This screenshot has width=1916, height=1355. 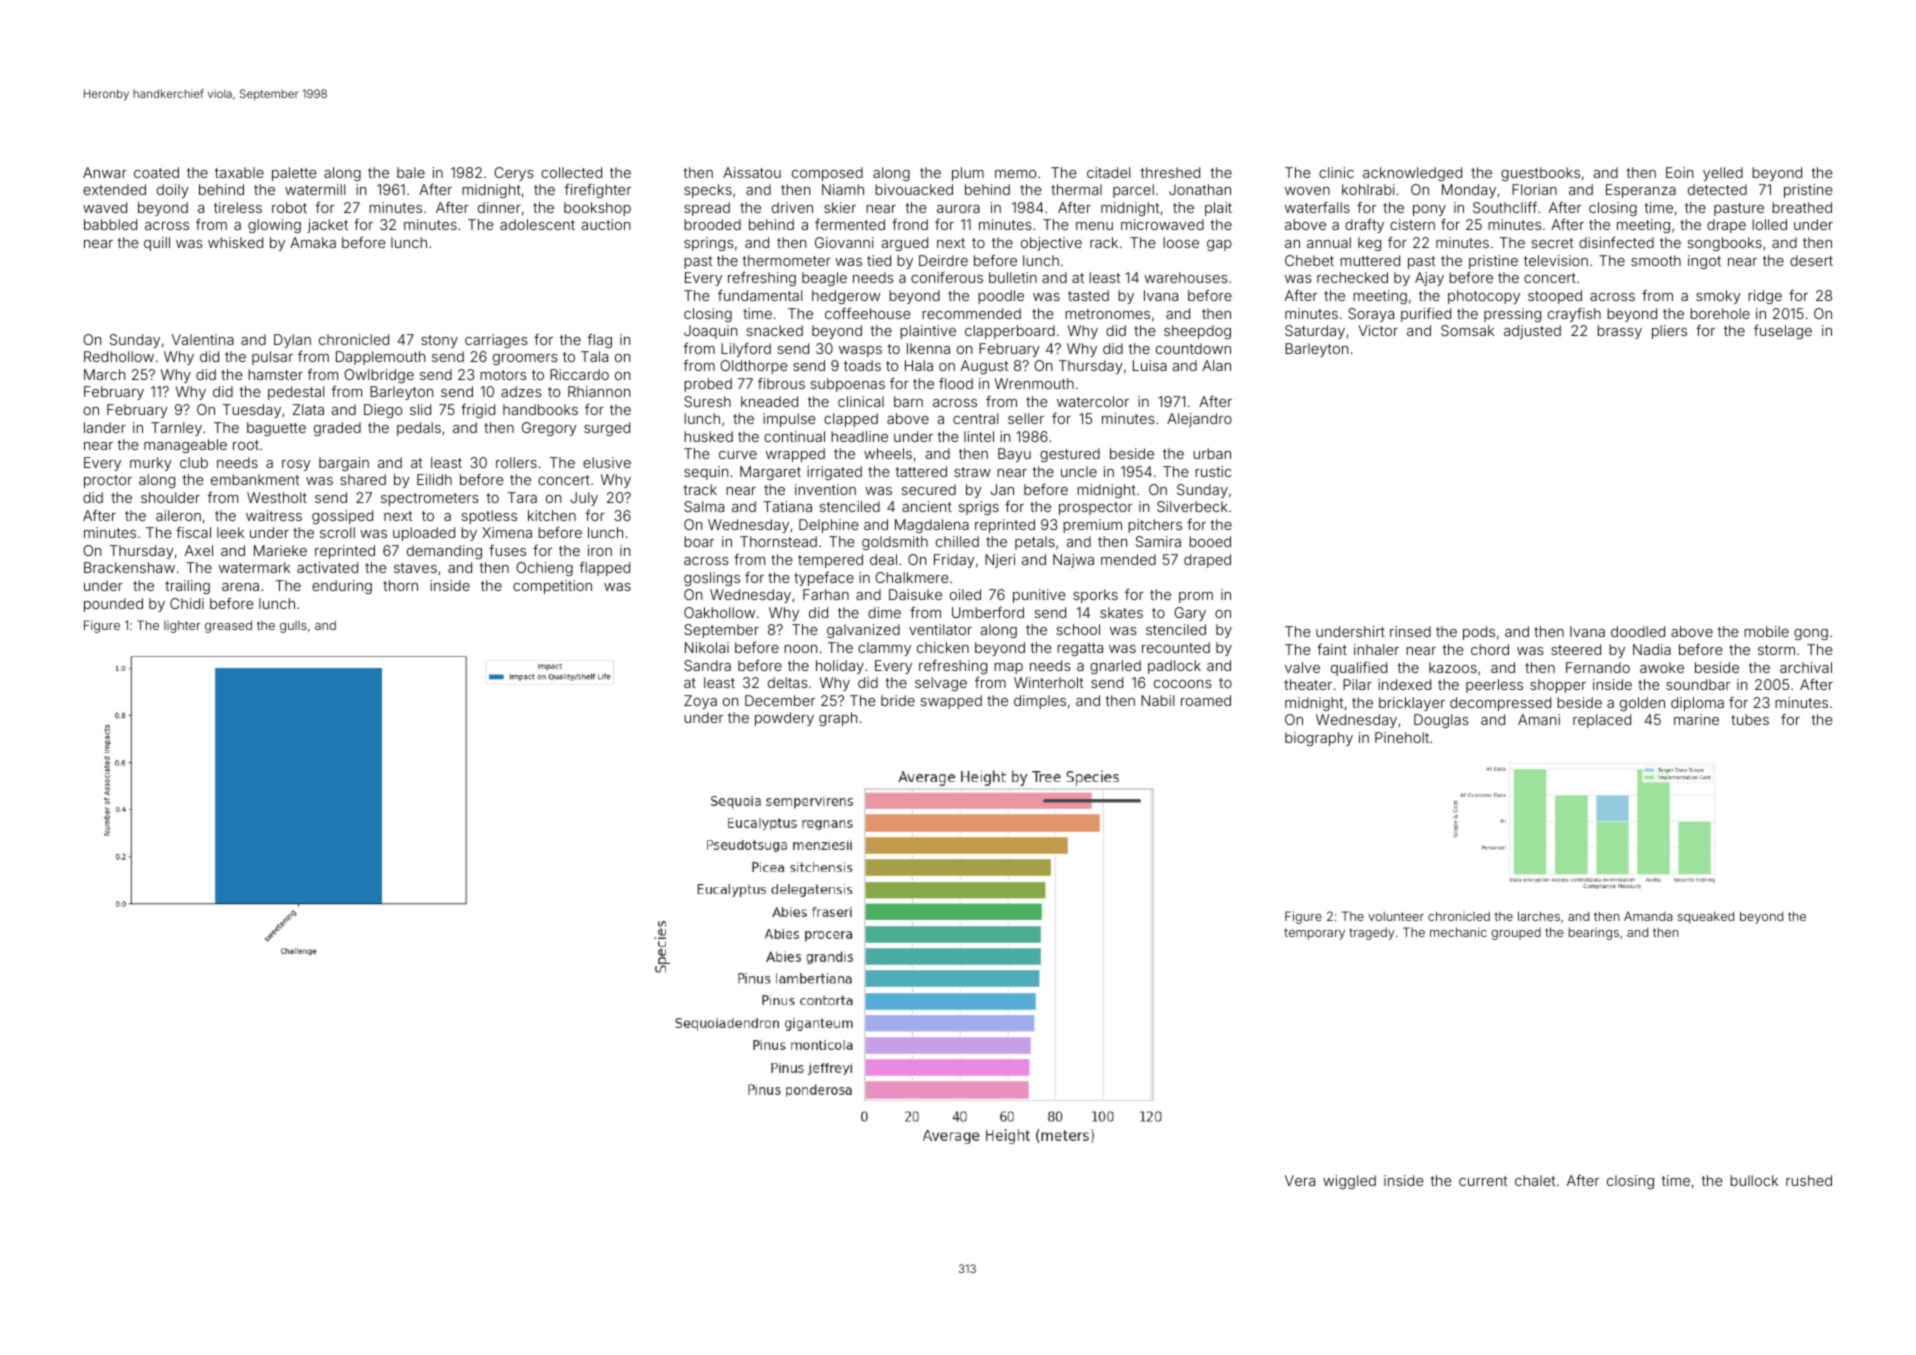 What do you see at coordinates (113, 605) in the screenshot?
I see `pounded` at bounding box center [113, 605].
